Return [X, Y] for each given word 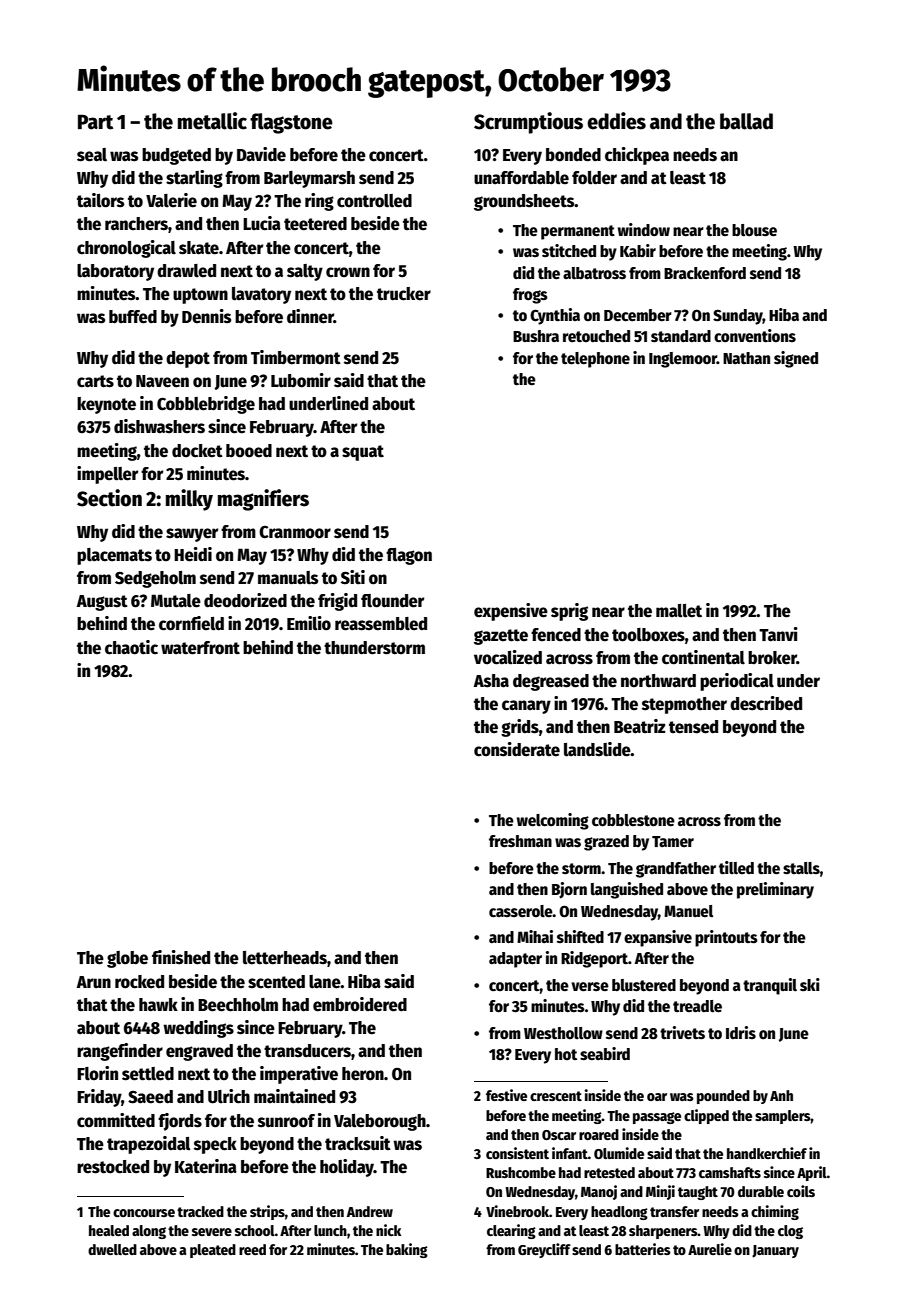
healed [109, 1230]
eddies [616, 121]
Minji [660, 1192]
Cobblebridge [206, 405]
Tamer [673, 841]
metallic [212, 121]
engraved [199, 1052]
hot [566, 1054]
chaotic [131, 647]
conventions [755, 335]
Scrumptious [528, 123]
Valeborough [380, 1122]
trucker [404, 294]
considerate [517, 749]
